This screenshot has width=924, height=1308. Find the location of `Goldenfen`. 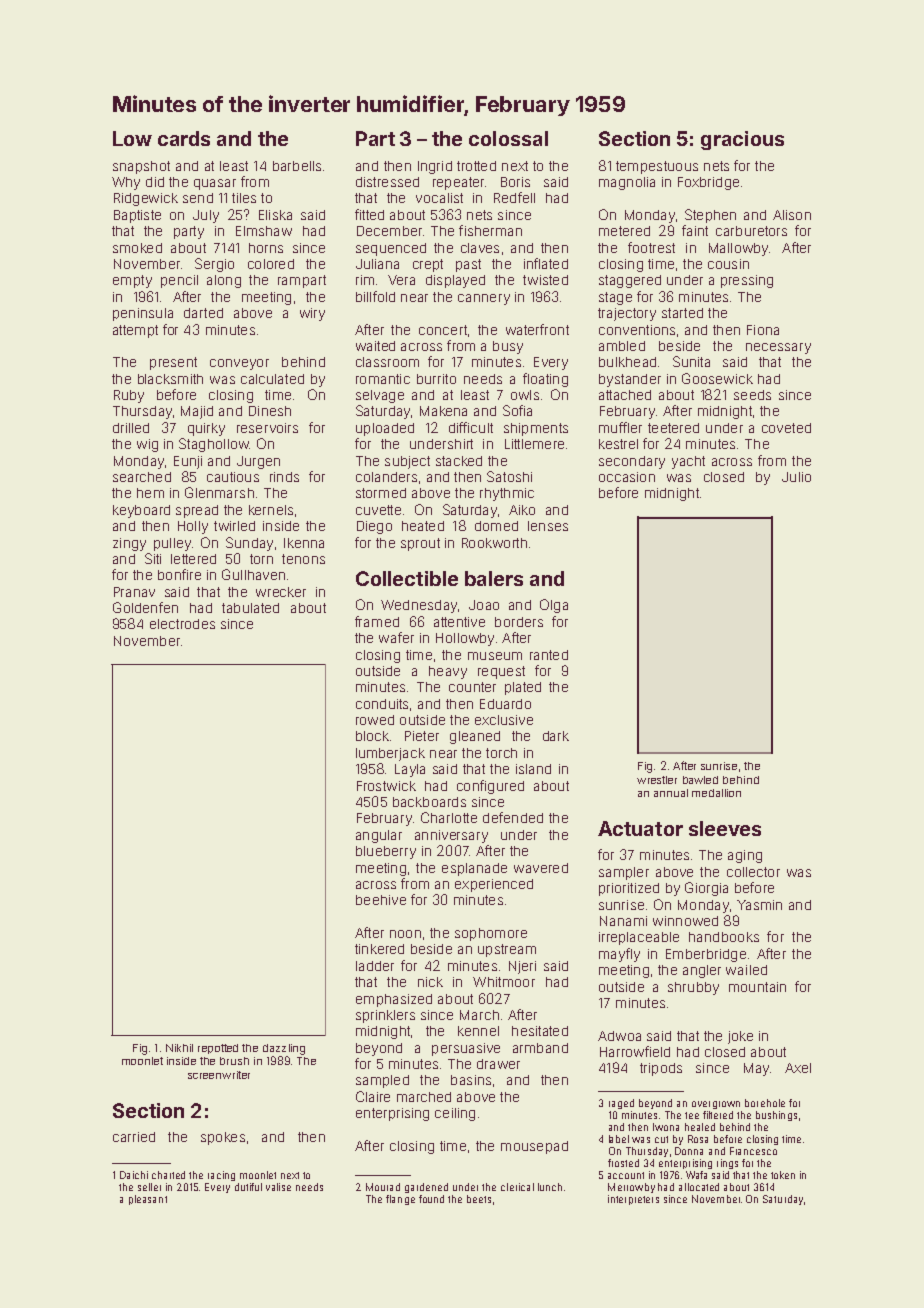

Goldenfen is located at coordinates (145, 607).
